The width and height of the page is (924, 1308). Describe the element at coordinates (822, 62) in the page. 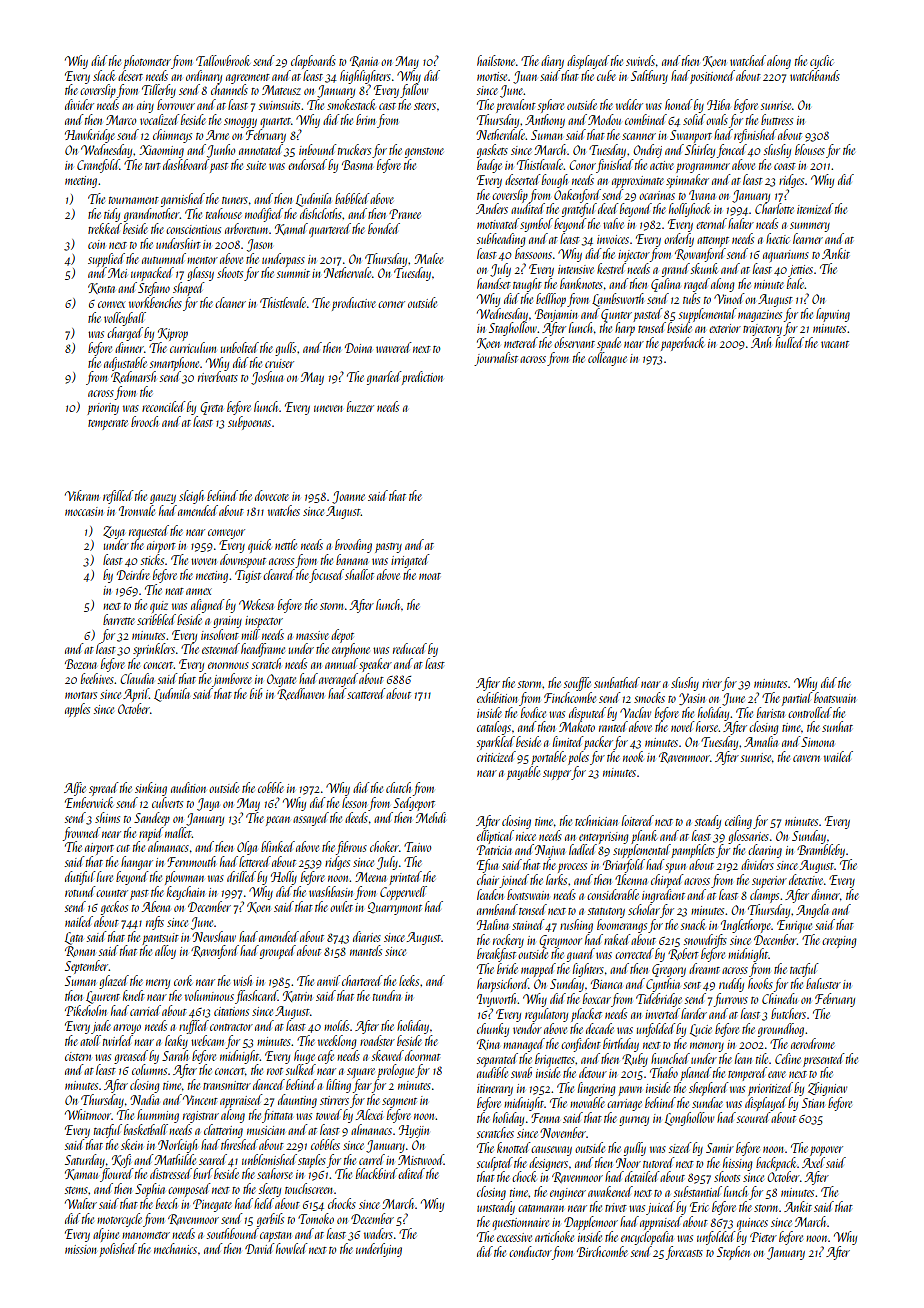

I see `cyclic` at that location.
